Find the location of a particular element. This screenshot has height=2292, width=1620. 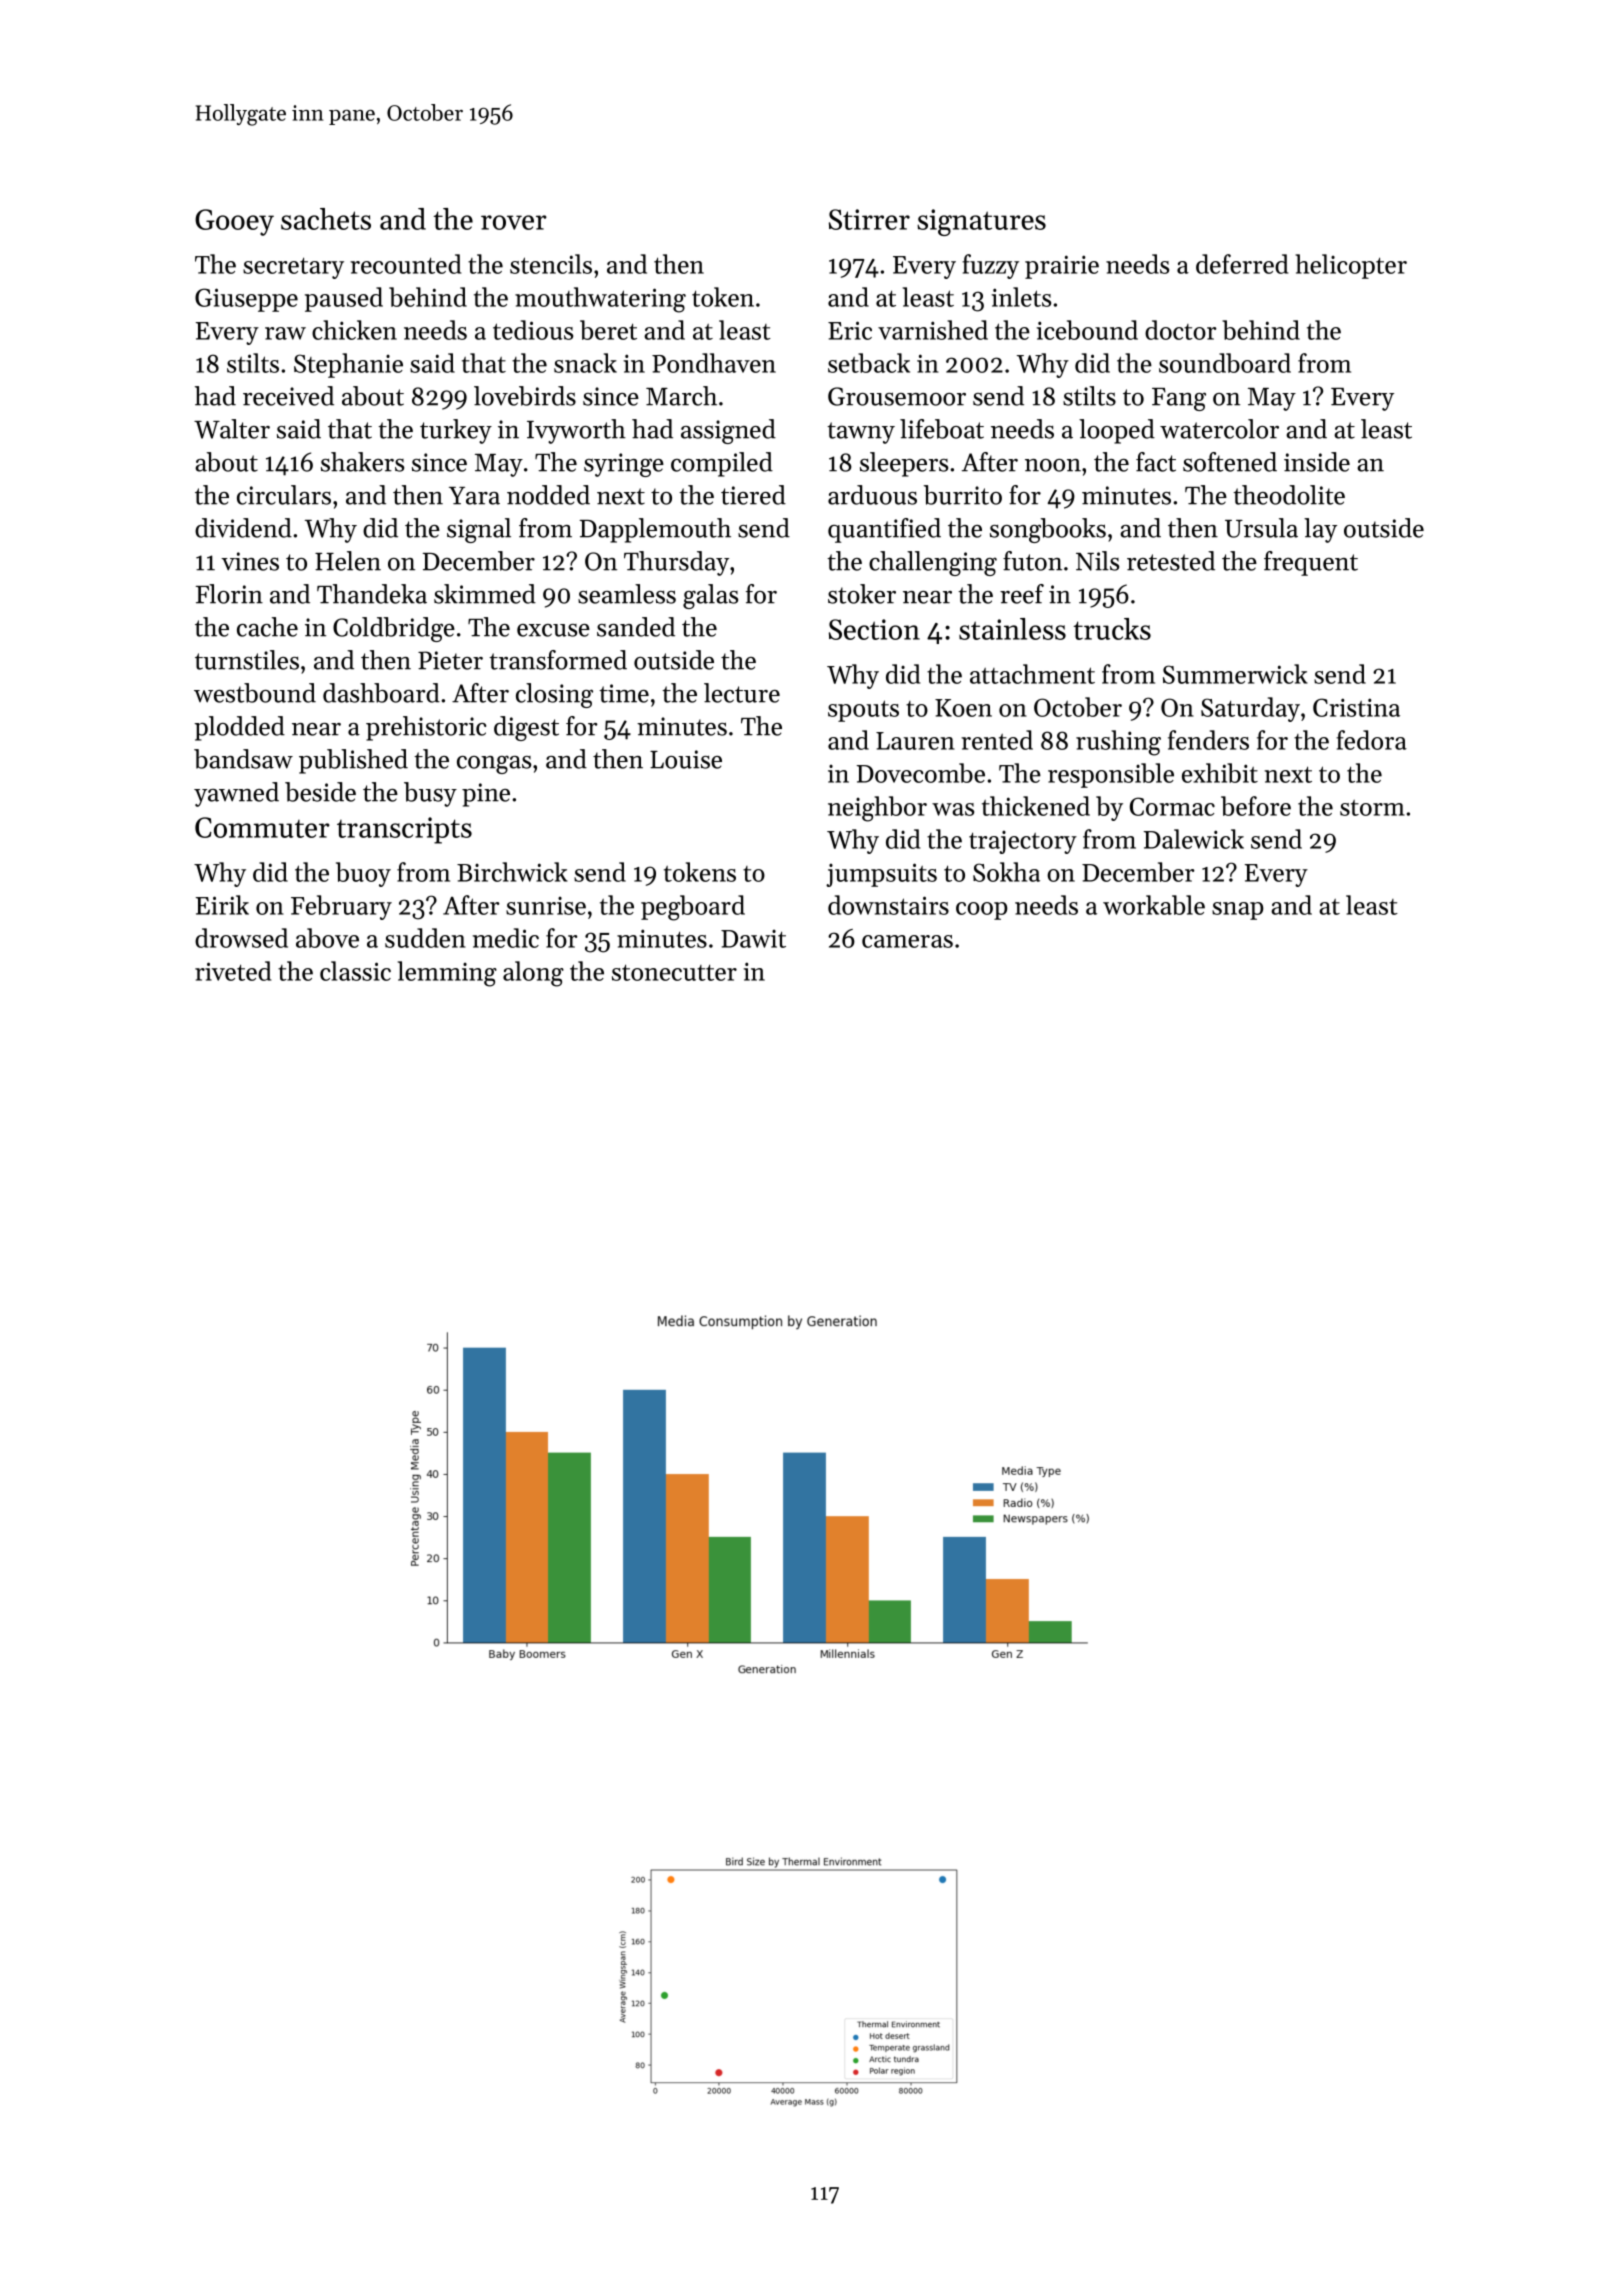

rover is located at coordinates (514, 222).
